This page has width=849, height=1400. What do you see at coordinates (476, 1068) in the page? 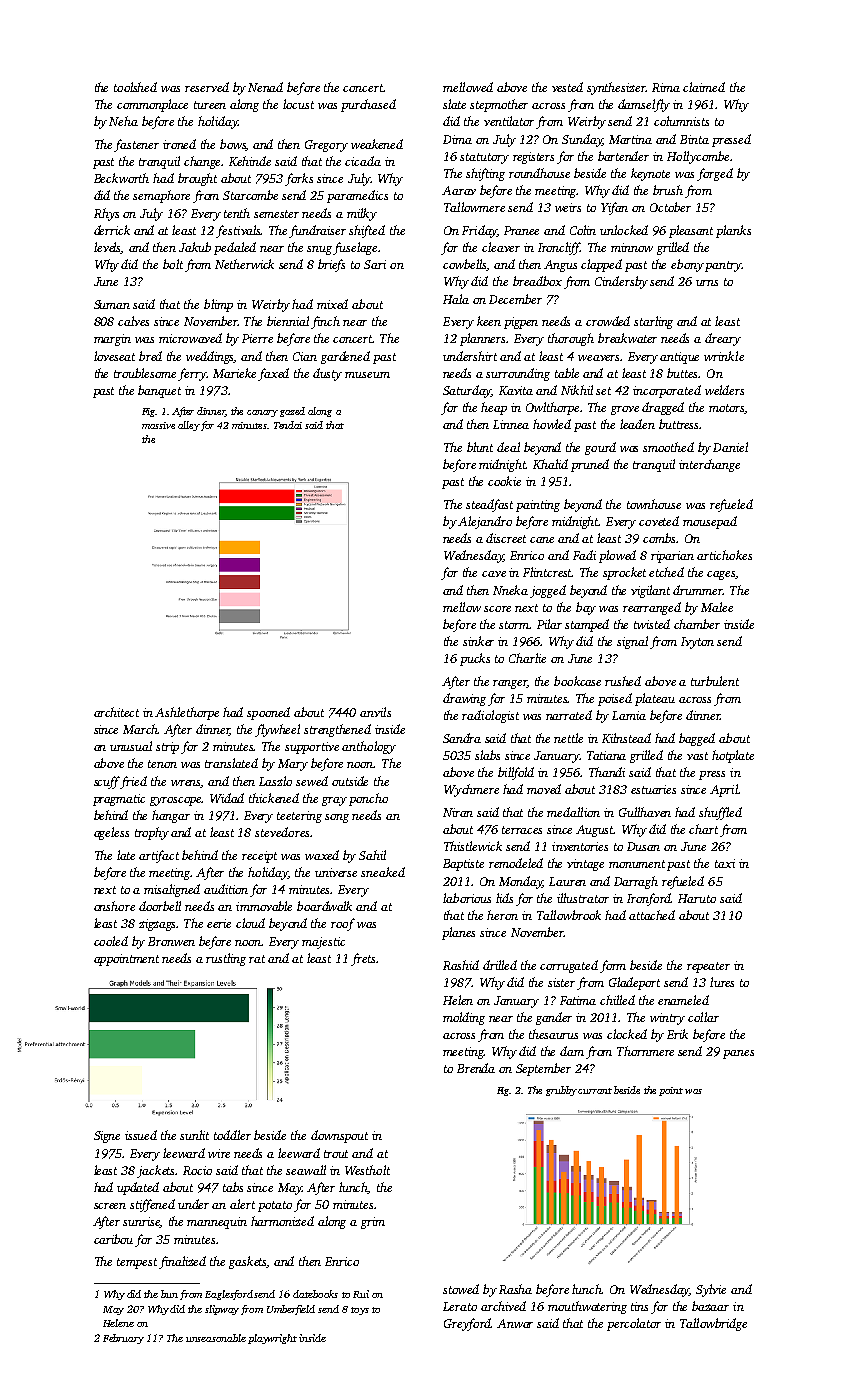
I see `Brenda` at bounding box center [476, 1068].
